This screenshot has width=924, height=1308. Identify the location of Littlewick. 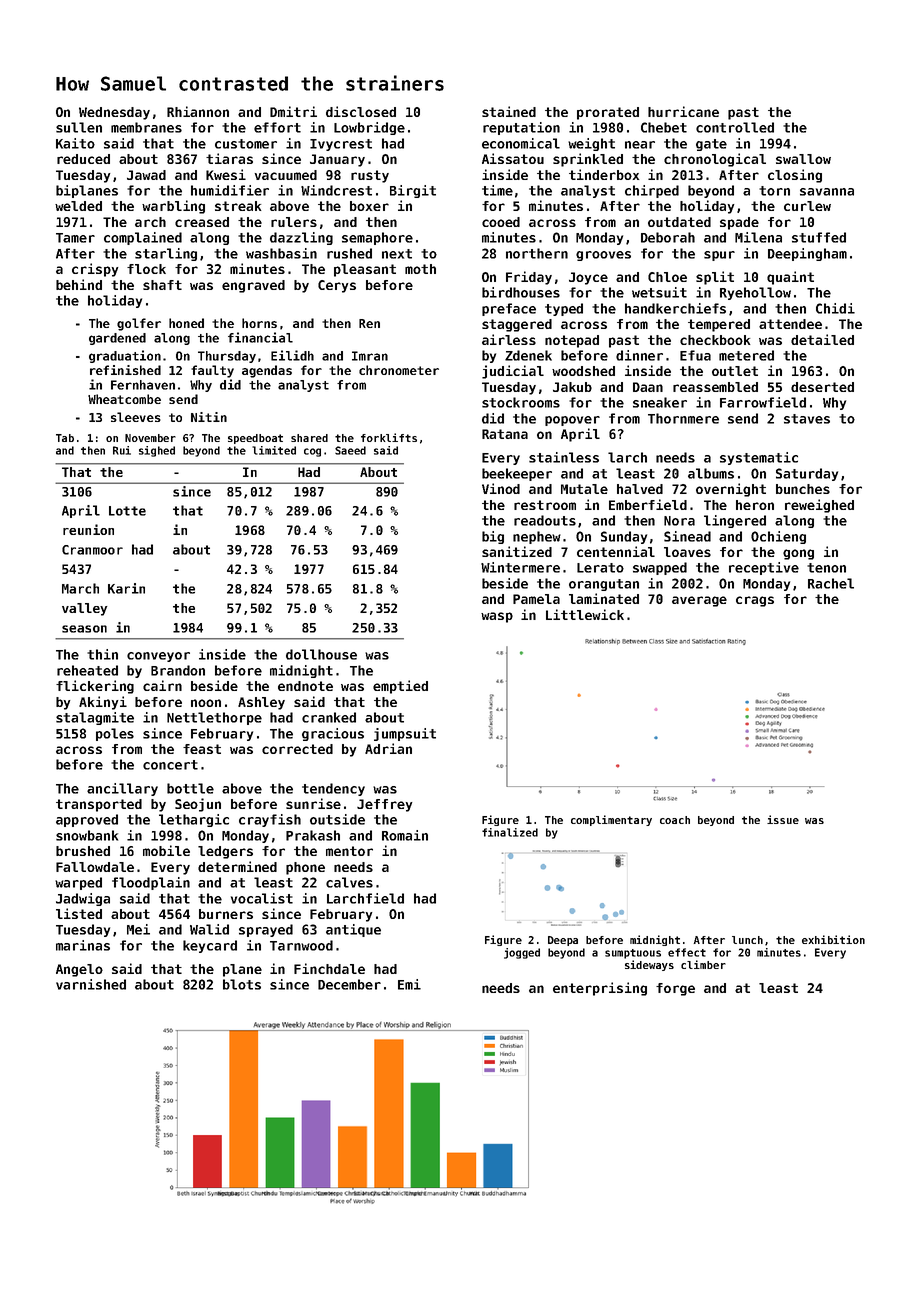
(585, 614).
